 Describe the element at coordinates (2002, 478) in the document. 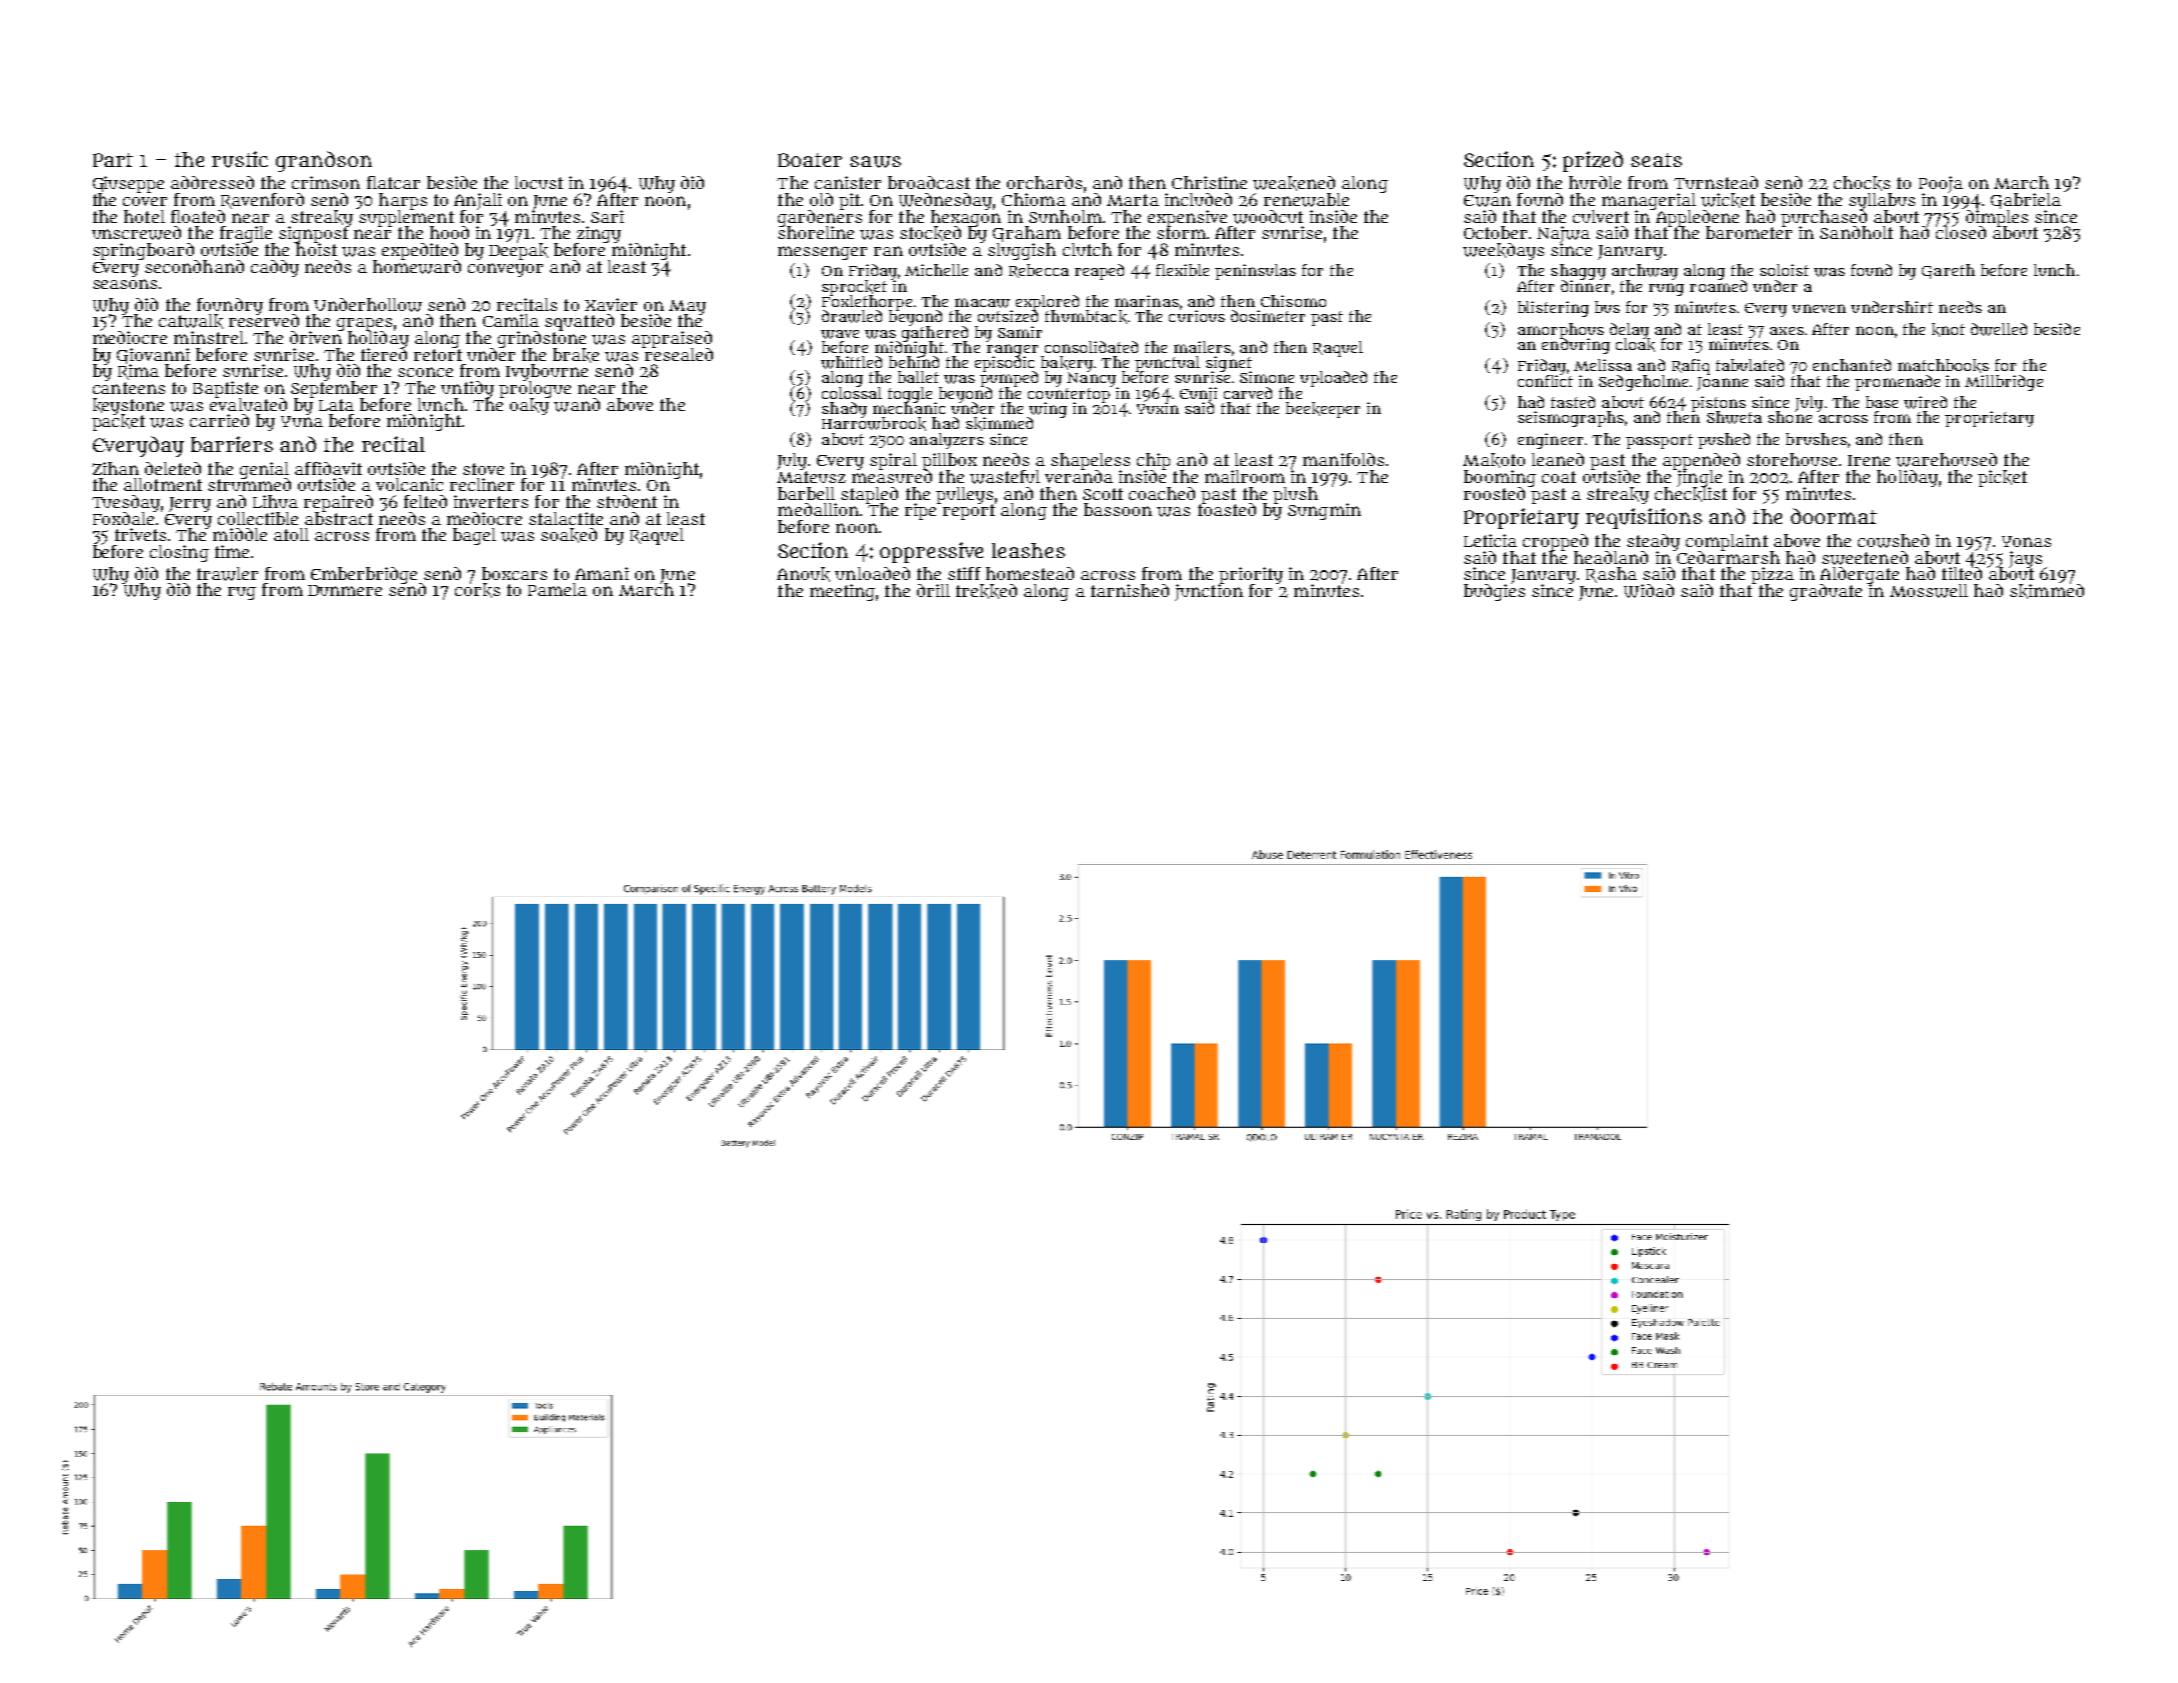

I see `picket` at that location.
